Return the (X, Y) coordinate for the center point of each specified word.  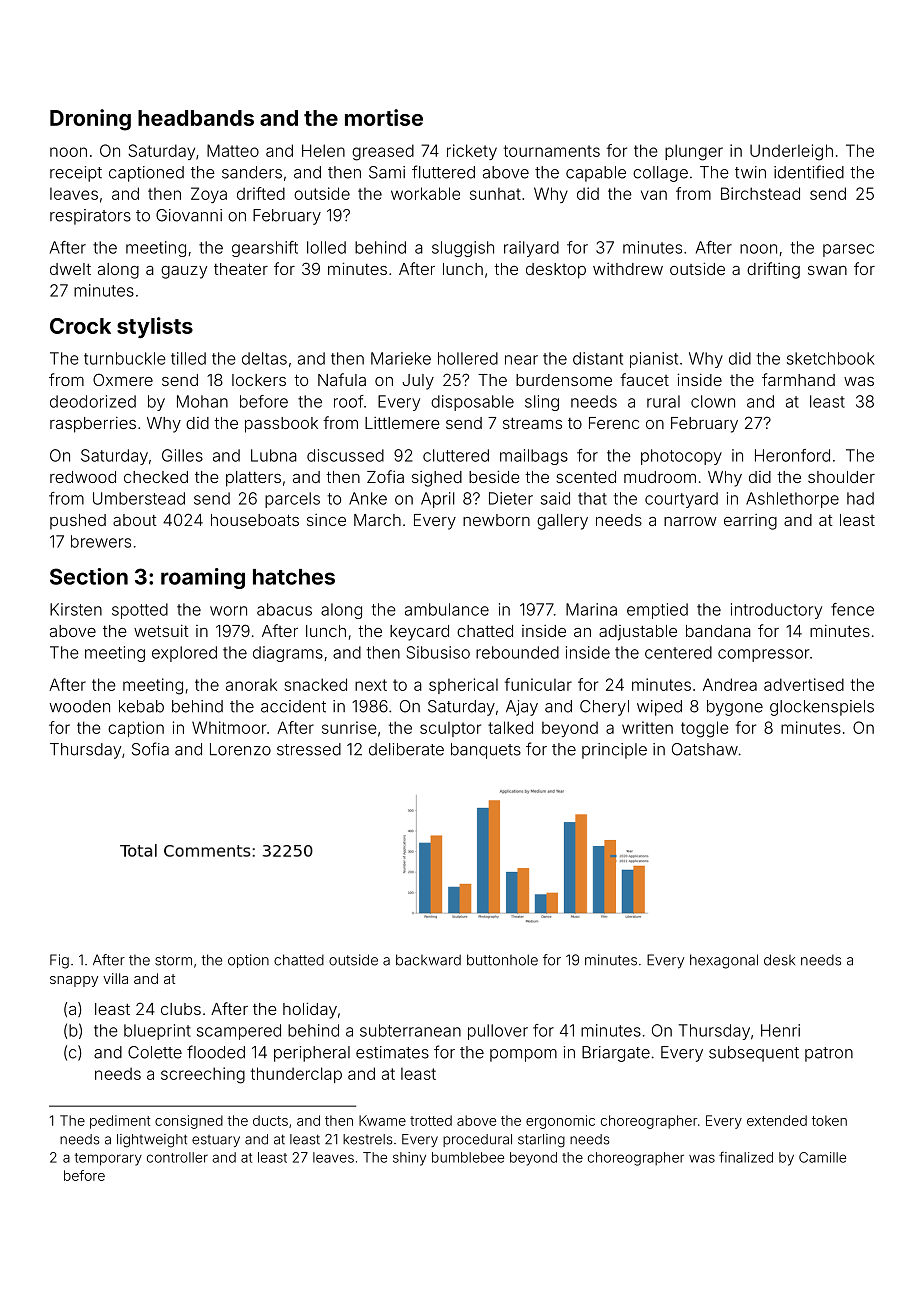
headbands (196, 118)
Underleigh (791, 152)
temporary (108, 1159)
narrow (690, 521)
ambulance (447, 609)
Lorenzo (240, 749)
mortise (384, 117)
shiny (409, 1159)
